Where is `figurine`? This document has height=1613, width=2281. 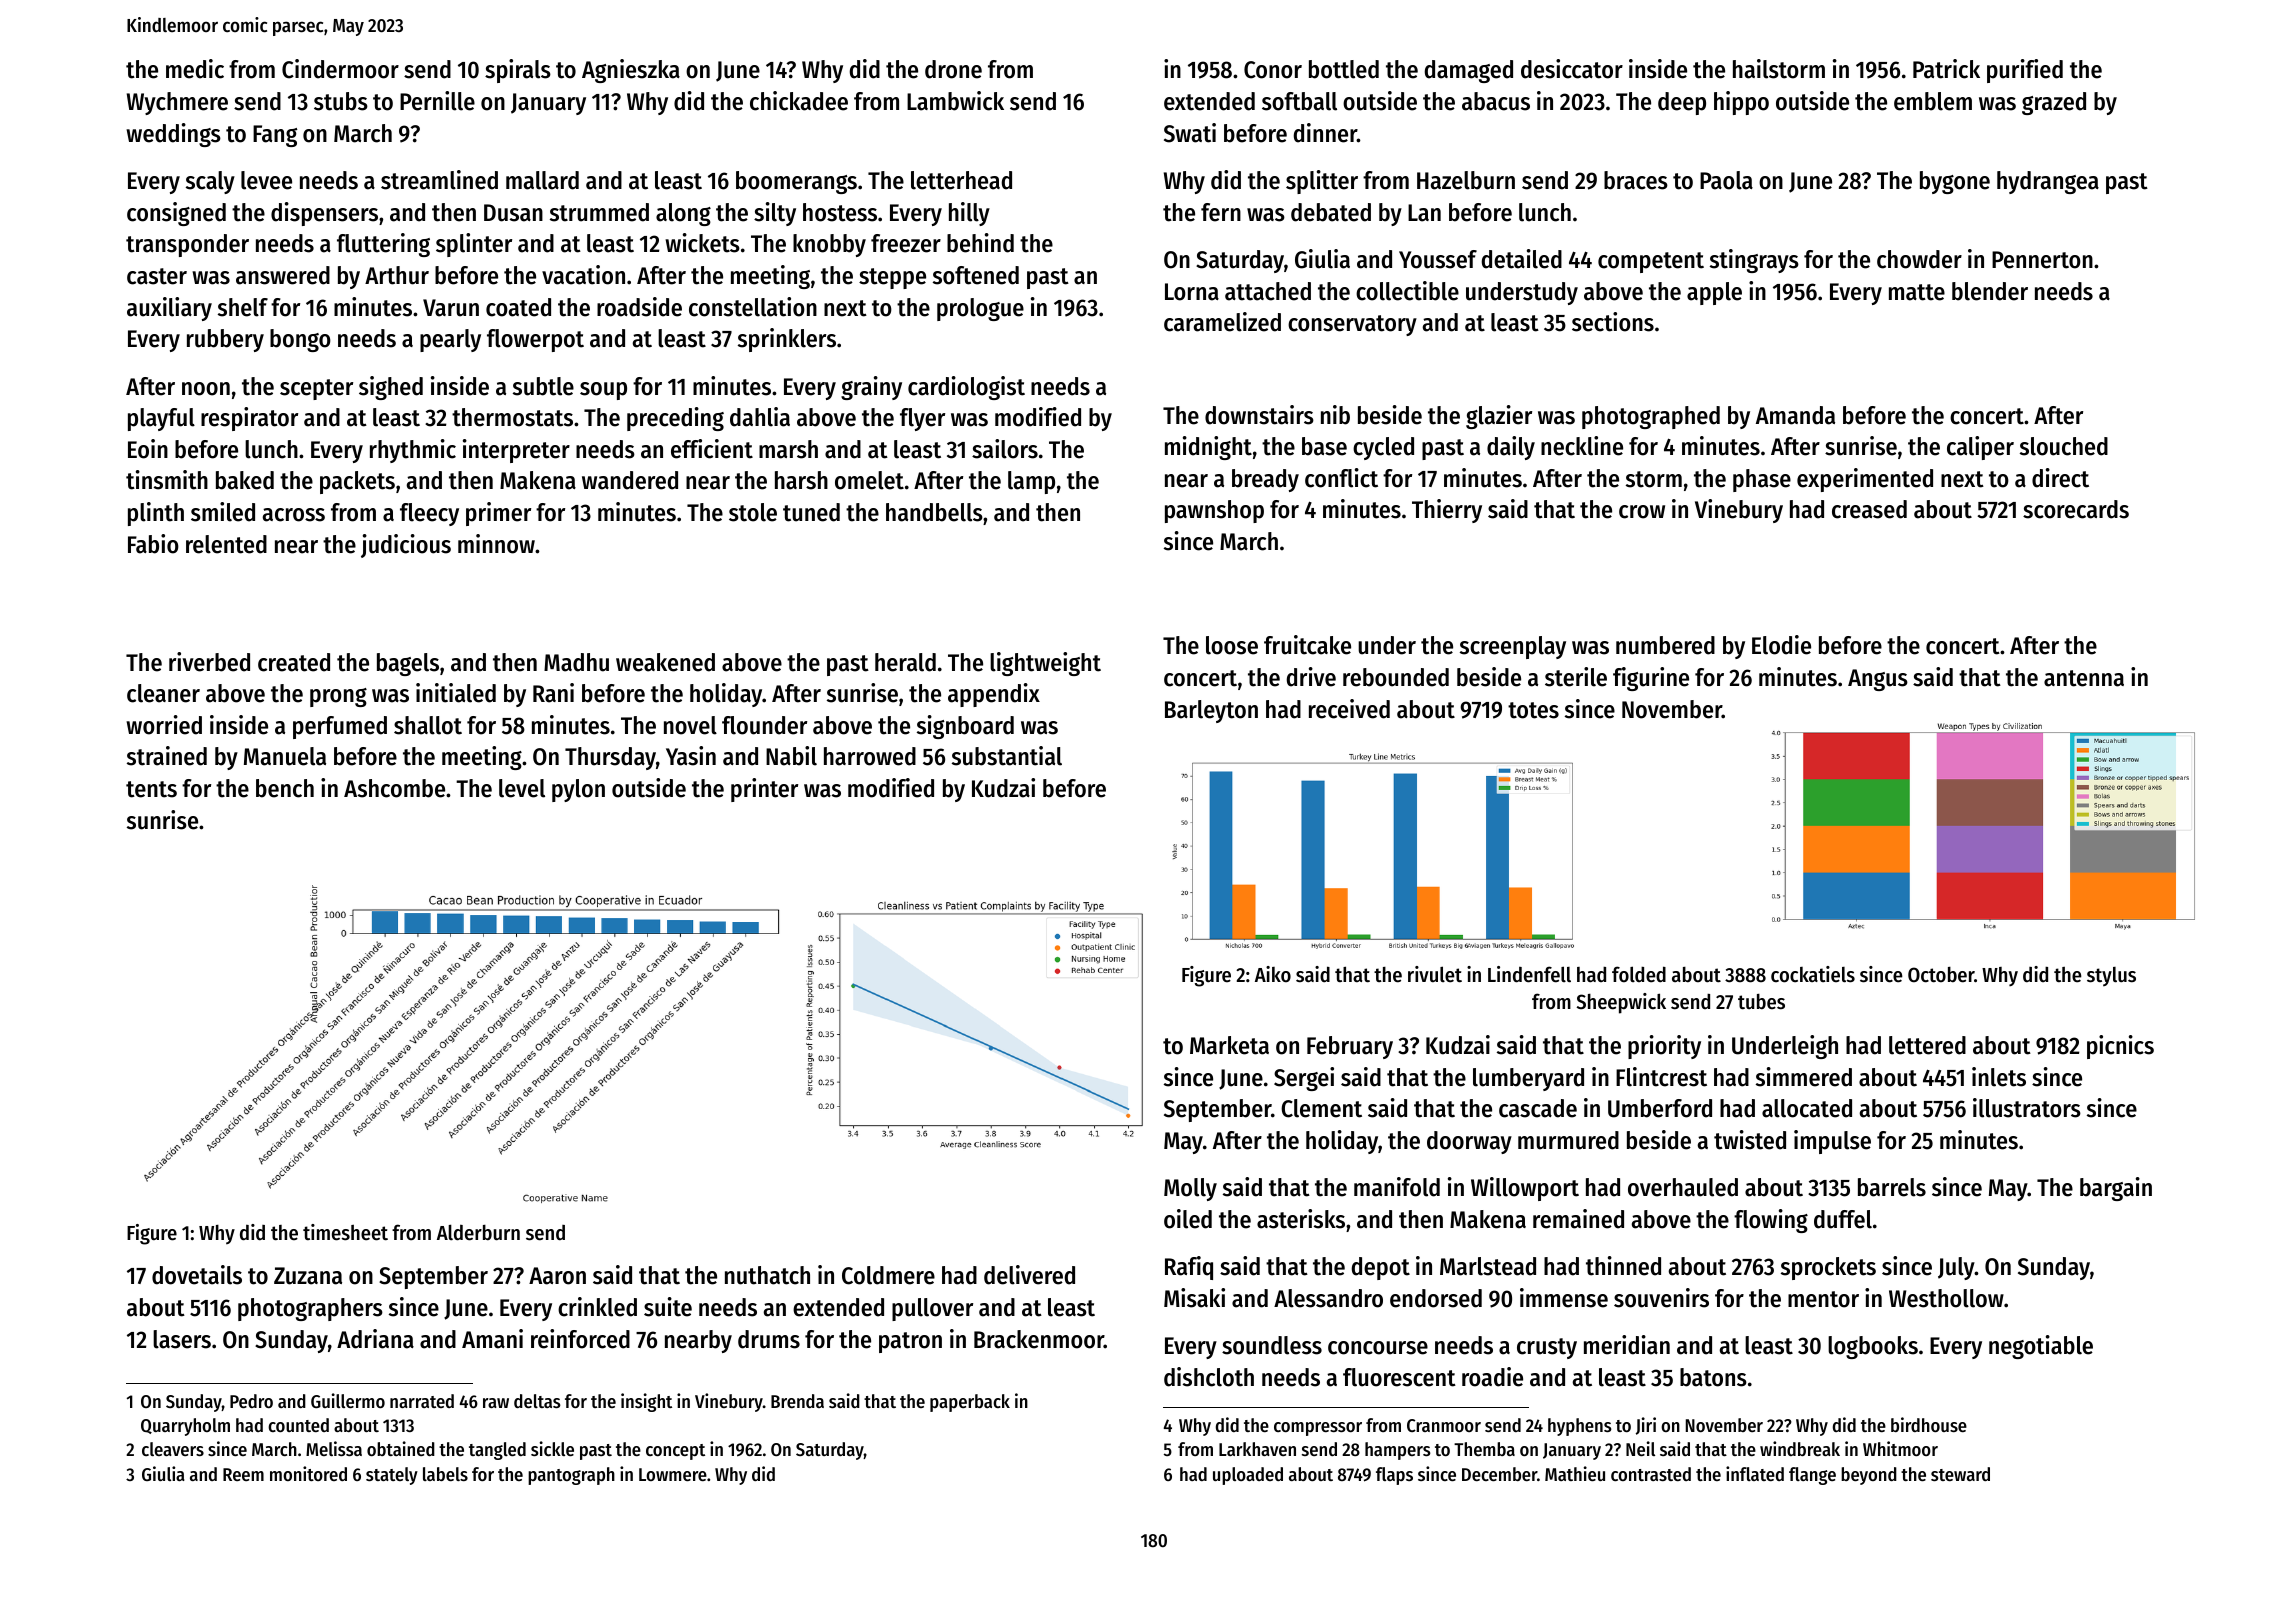 figurine is located at coordinates (1651, 679).
